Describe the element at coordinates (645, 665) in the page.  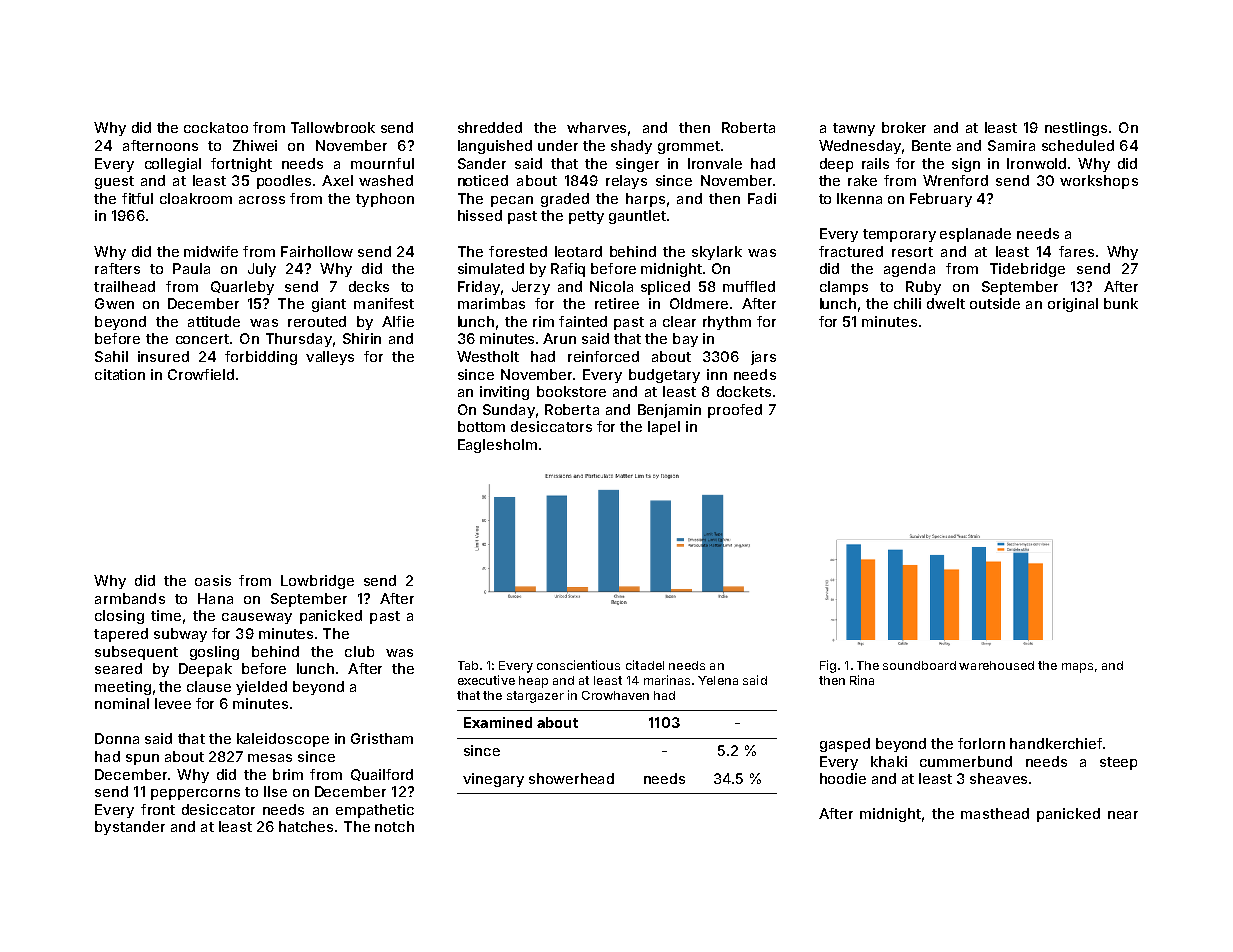
I see `citadel` at that location.
